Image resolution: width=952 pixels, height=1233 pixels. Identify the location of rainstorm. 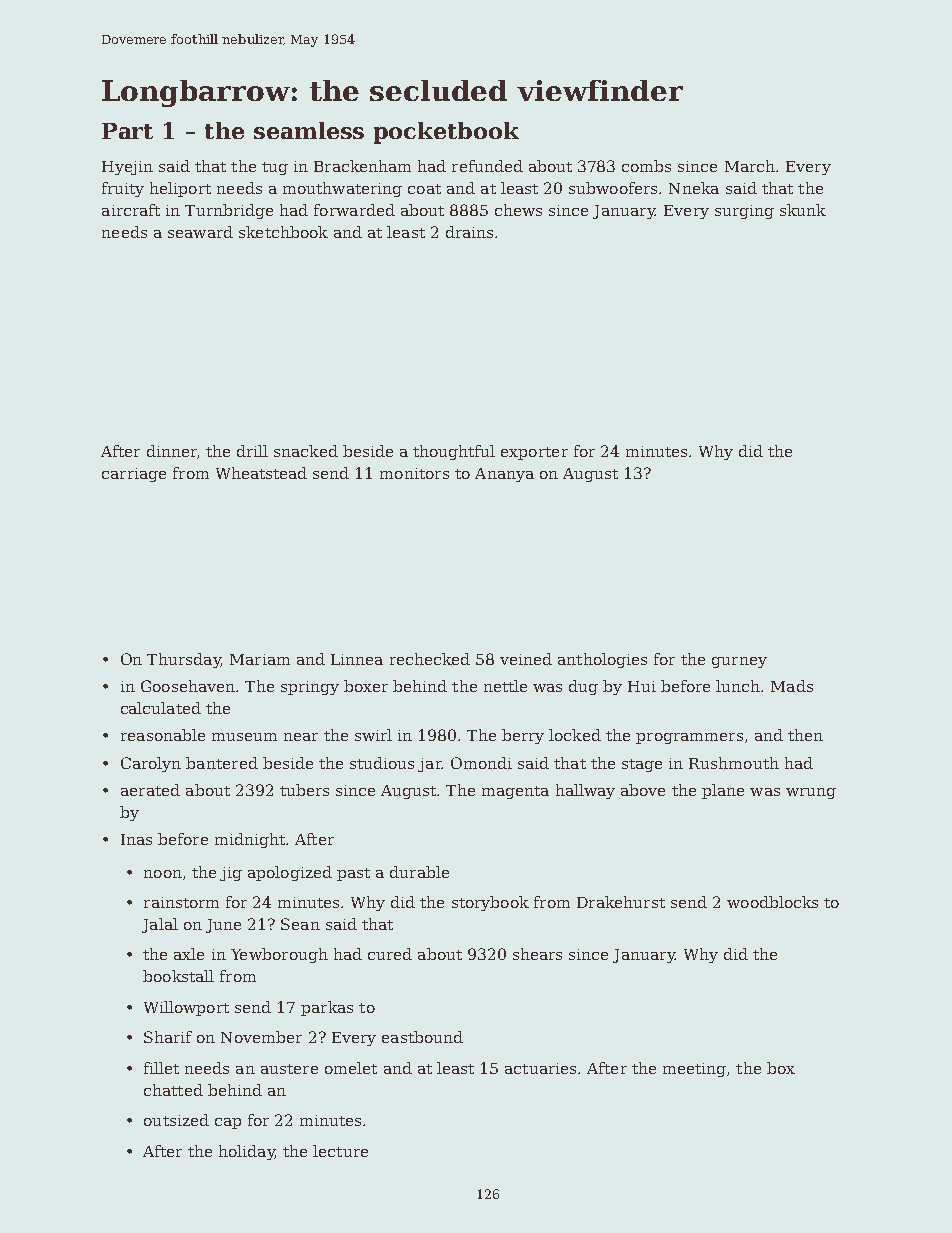
(181, 902).
